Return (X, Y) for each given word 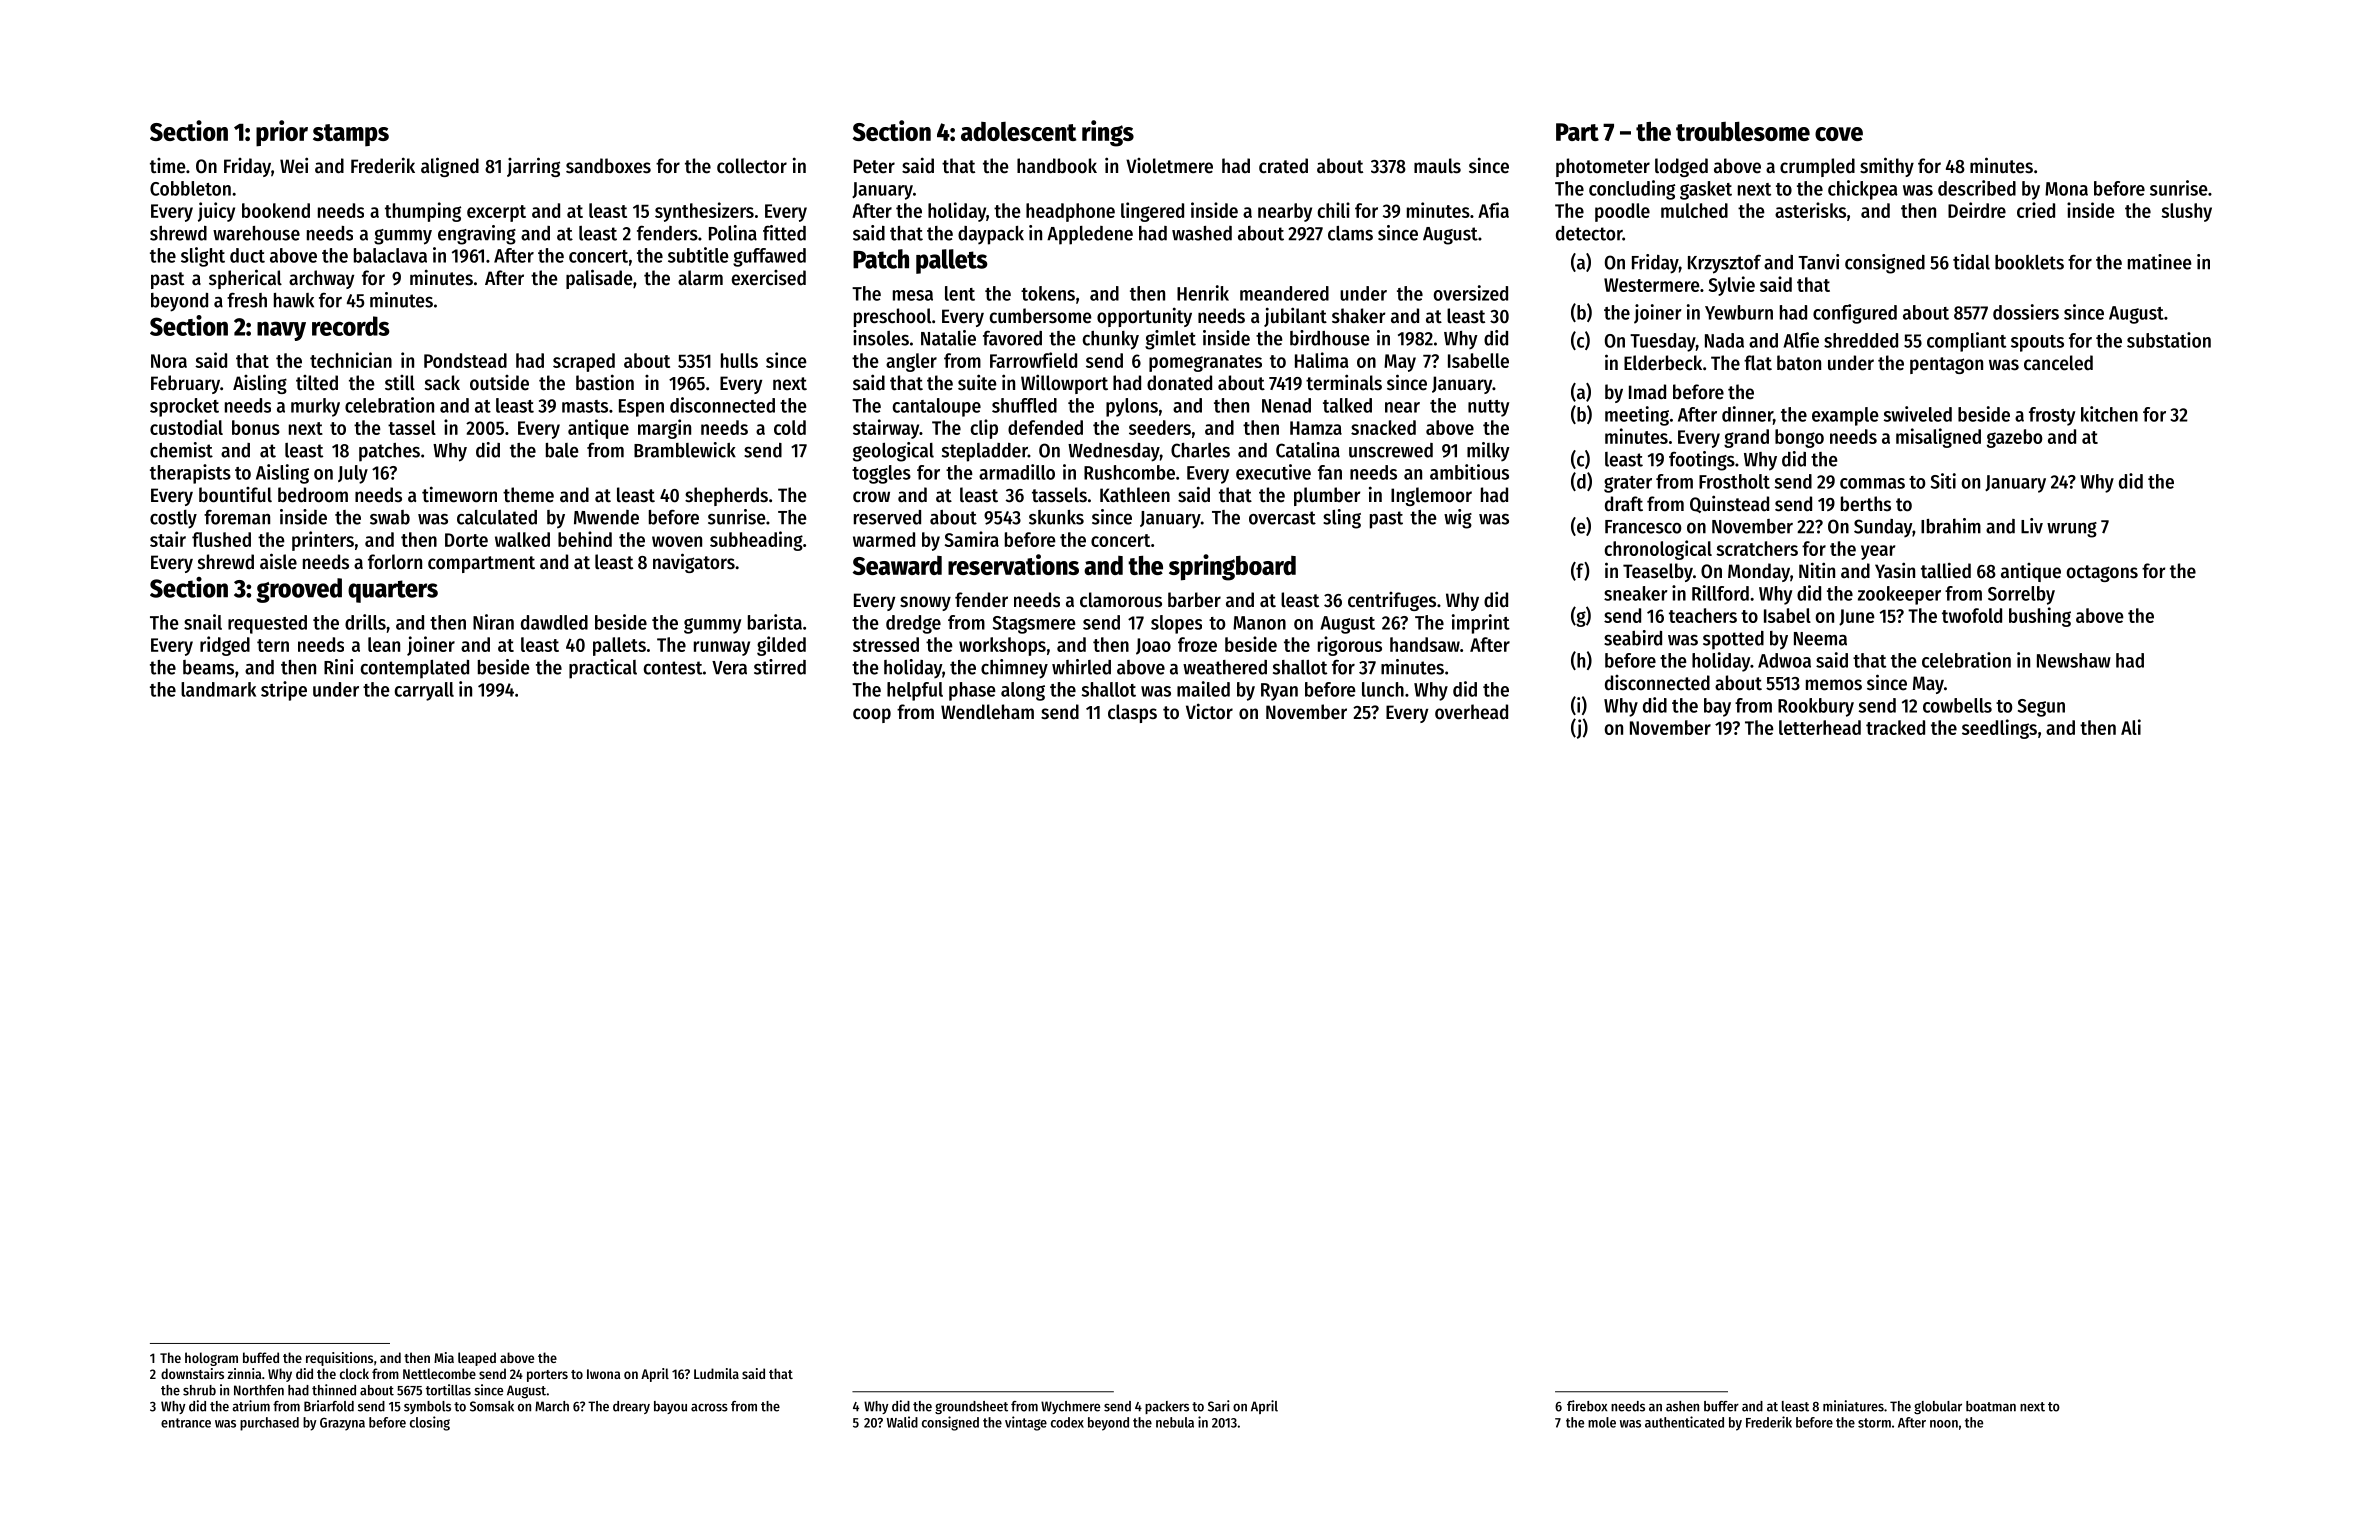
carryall (424, 691)
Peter (874, 166)
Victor (1209, 711)
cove (1839, 134)
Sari (1219, 1406)
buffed (261, 1357)
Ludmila (716, 1373)
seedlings (1999, 729)
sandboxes (608, 166)
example (1845, 416)
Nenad (1286, 405)
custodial (186, 427)
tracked (1895, 727)
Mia (444, 1357)
